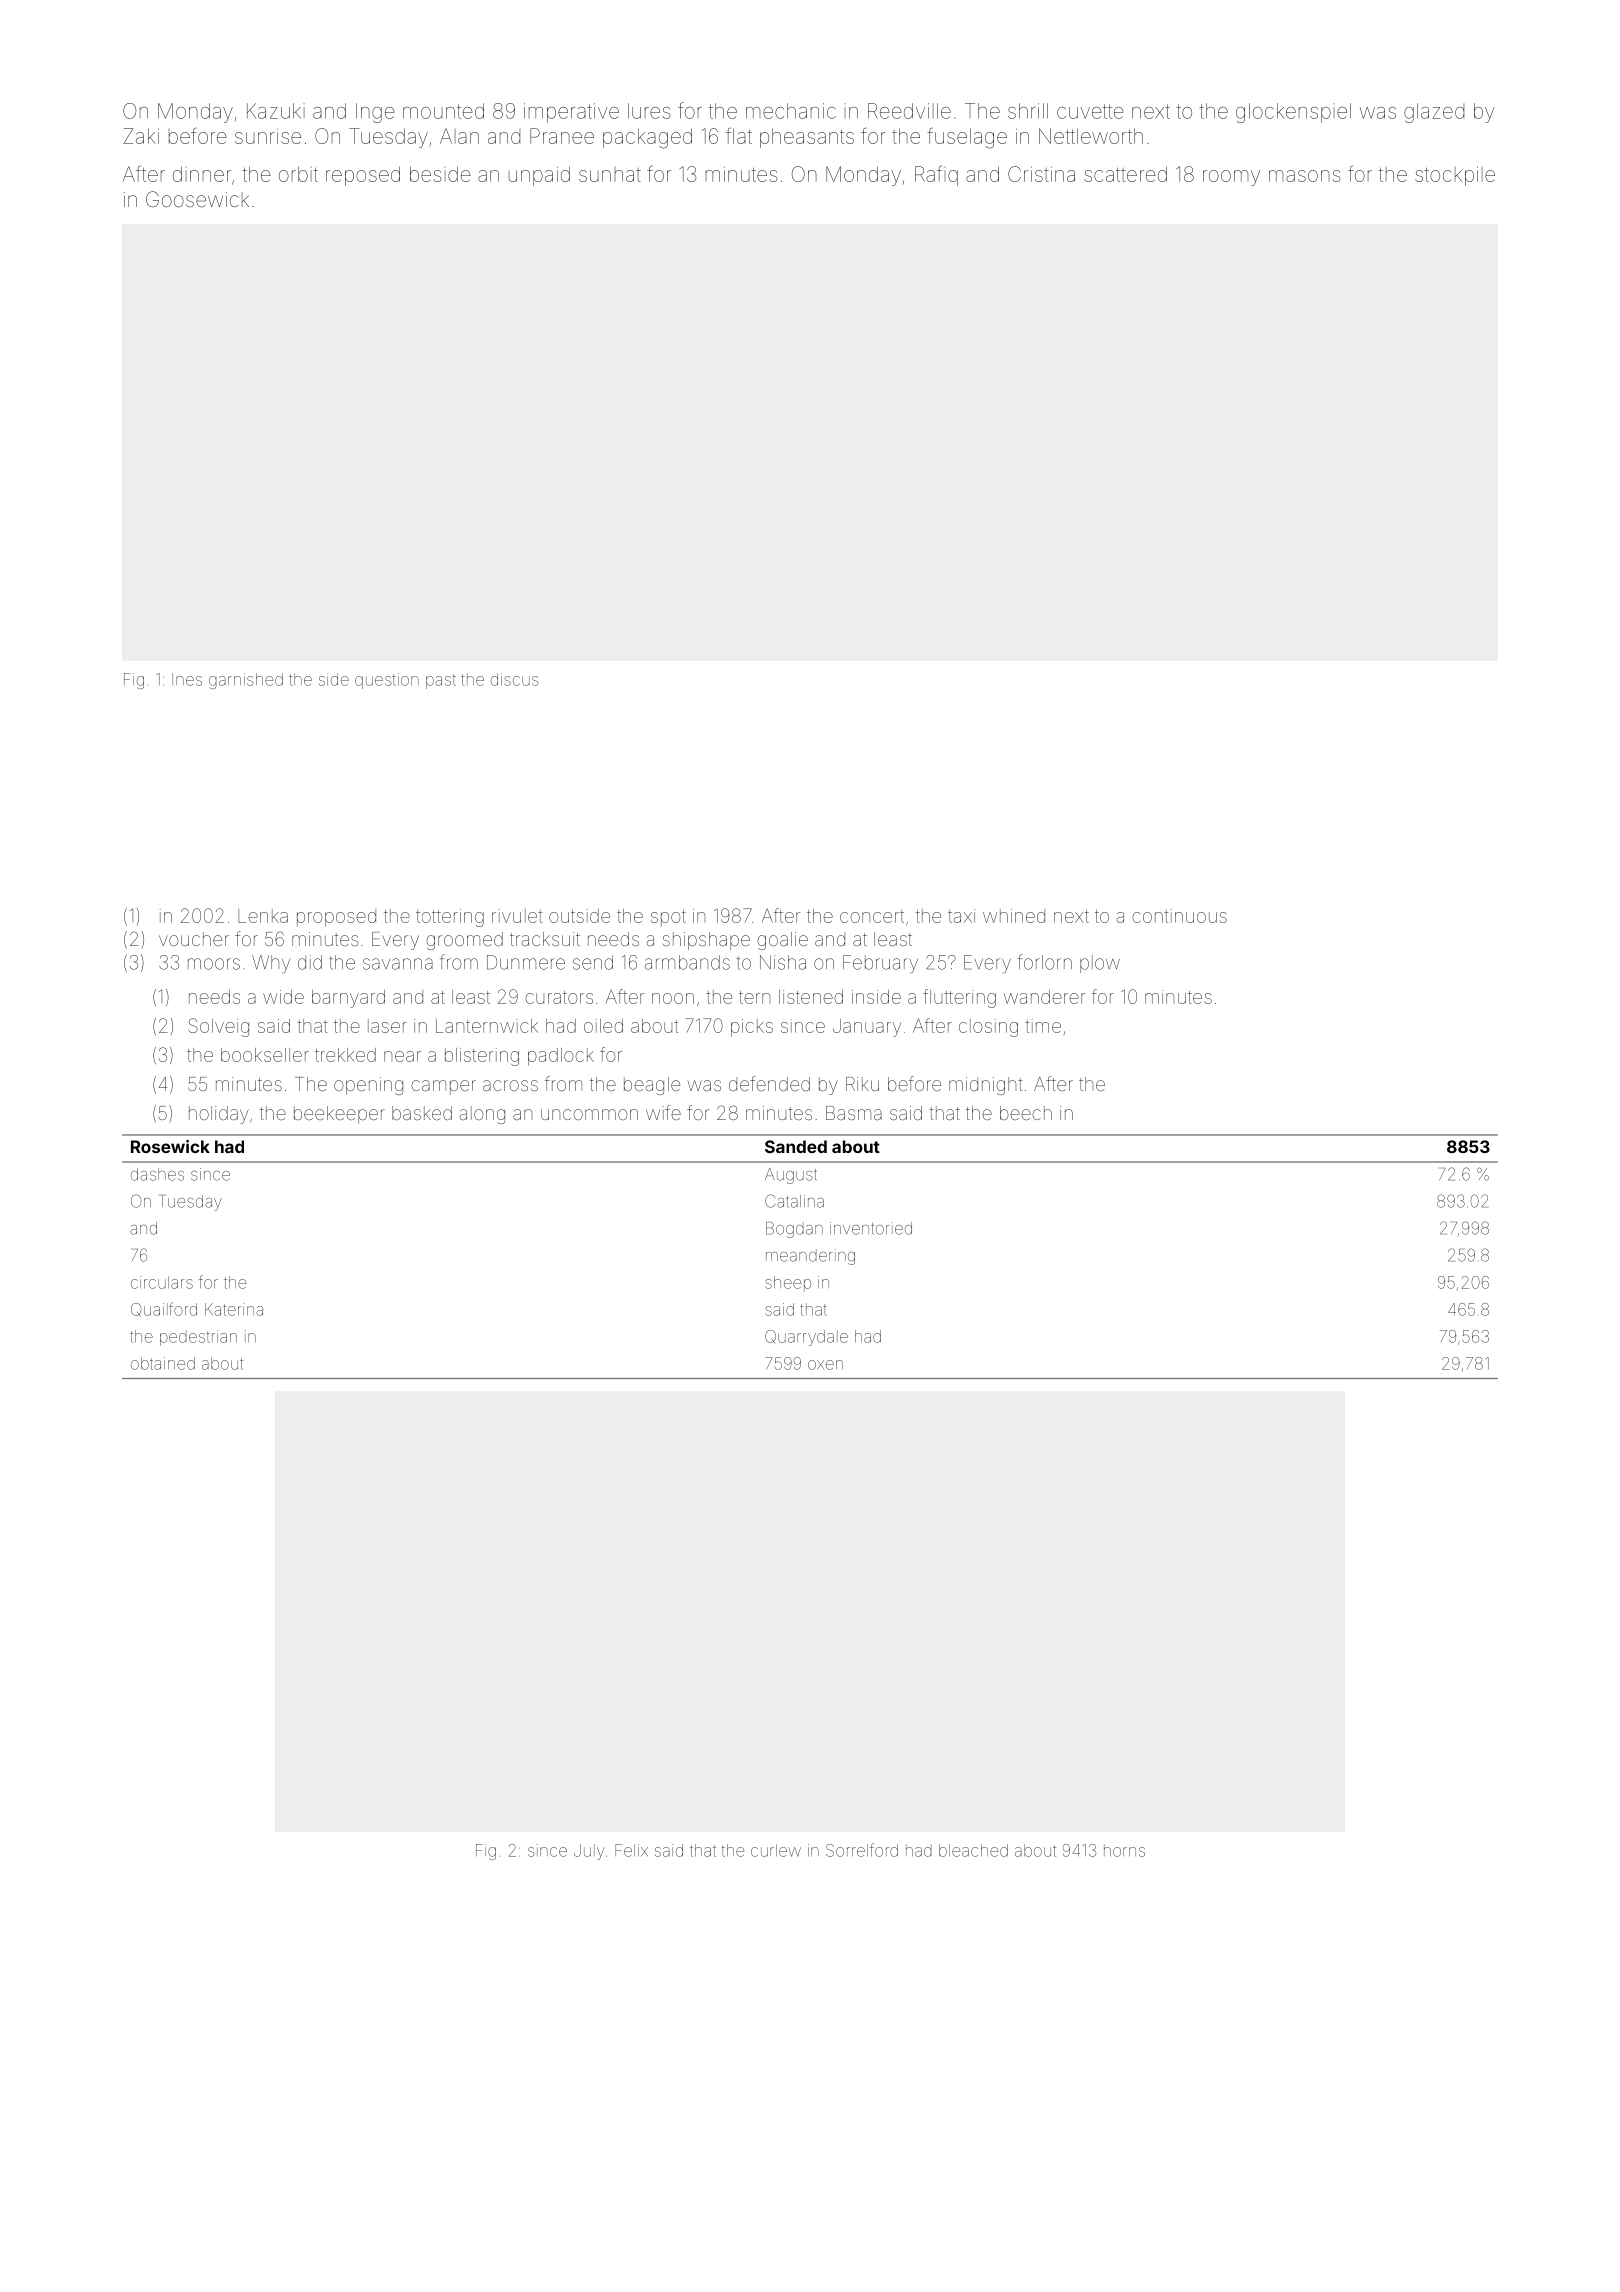 Image resolution: width=1620 pixels, height=2292 pixels. Describe the element at coordinates (1434, 113) in the document. I see `glazed` at that location.
